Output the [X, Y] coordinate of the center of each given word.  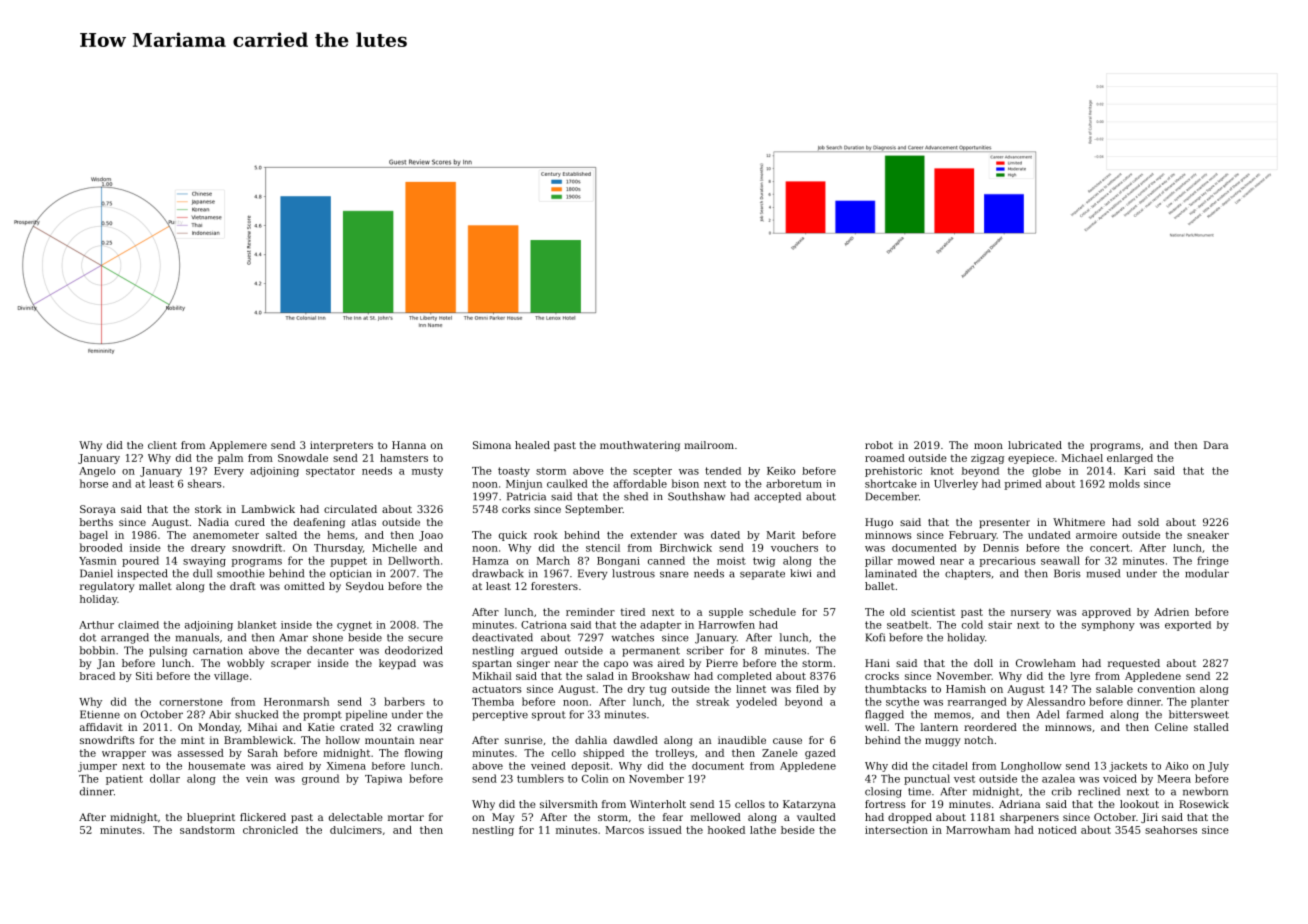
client [162, 445]
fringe [1213, 561]
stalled [1211, 727]
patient [124, 780]
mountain [389, 740]
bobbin [97, 650]
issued [665, 830]
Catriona [544, 625]
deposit [591, 767]
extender [654, 535]
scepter [652, 472]
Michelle [394, 548]
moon [988, 446]
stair [1000, 625]
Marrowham [978, 830]
